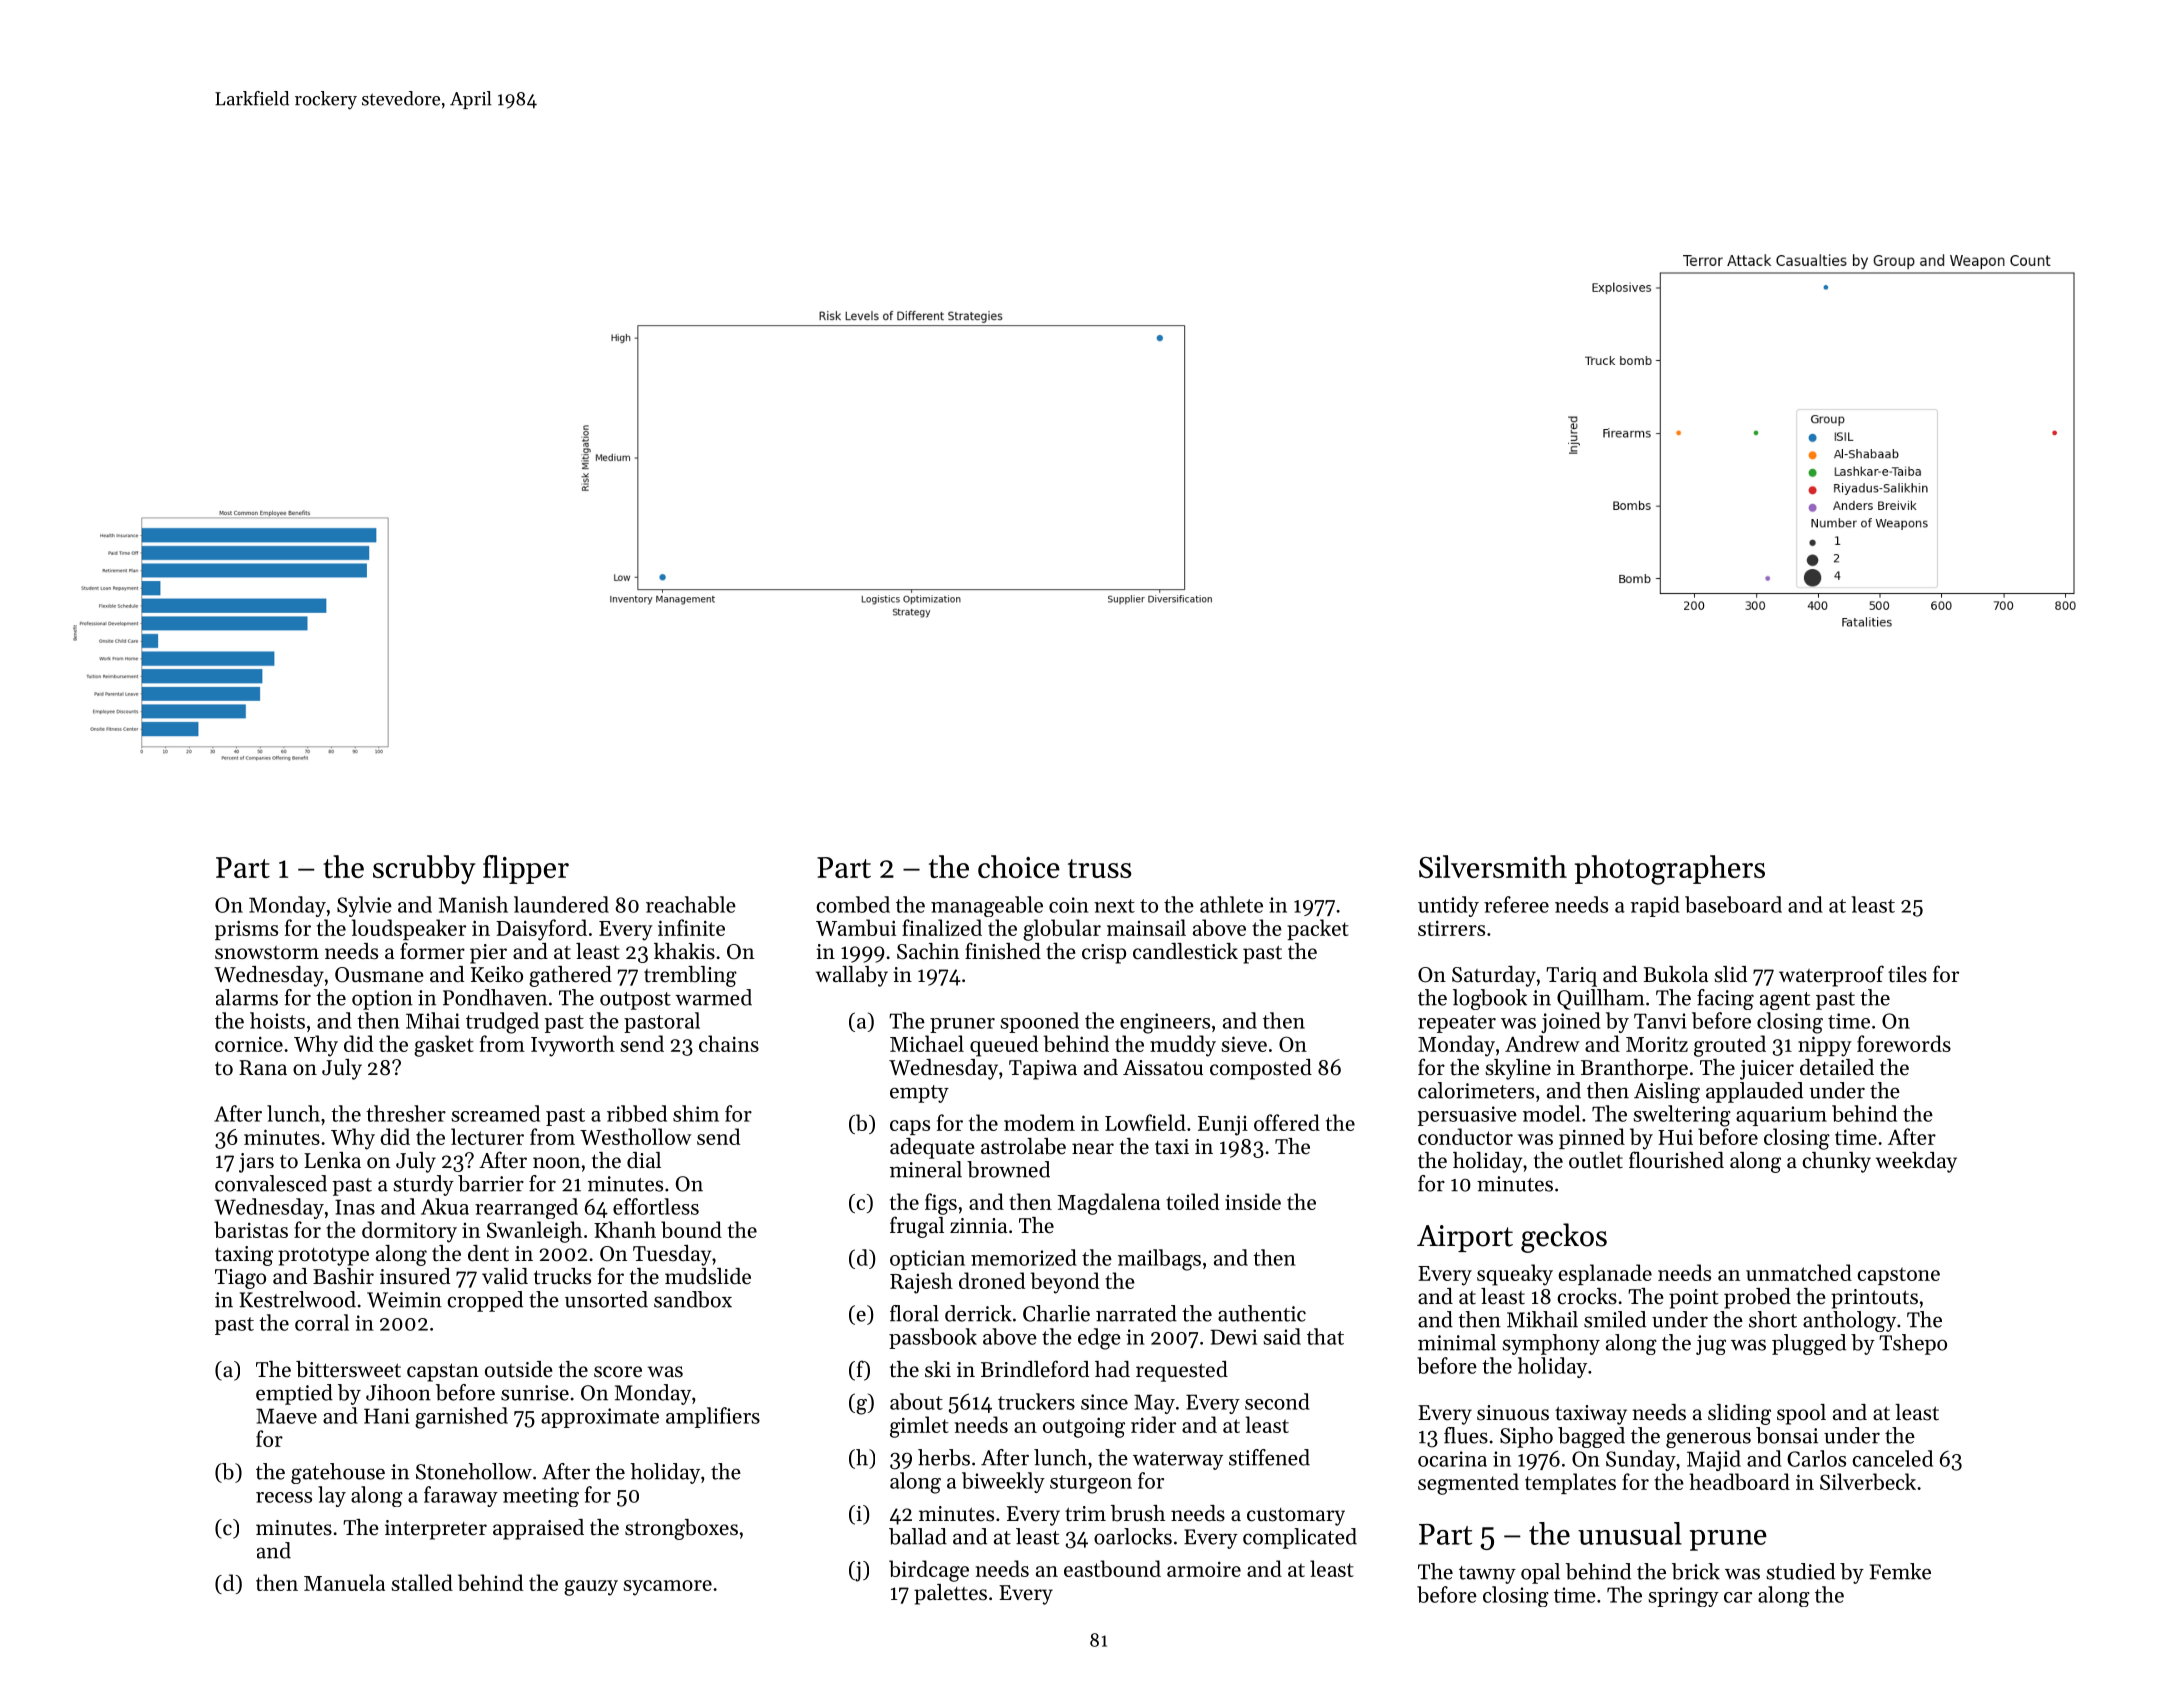 The height and width of the screenshot is (1683, 2178). What do you see at coordinates (1513, 1413) in the screenshot?
I see `sinuous` at bounding box center [1513, 1413].
